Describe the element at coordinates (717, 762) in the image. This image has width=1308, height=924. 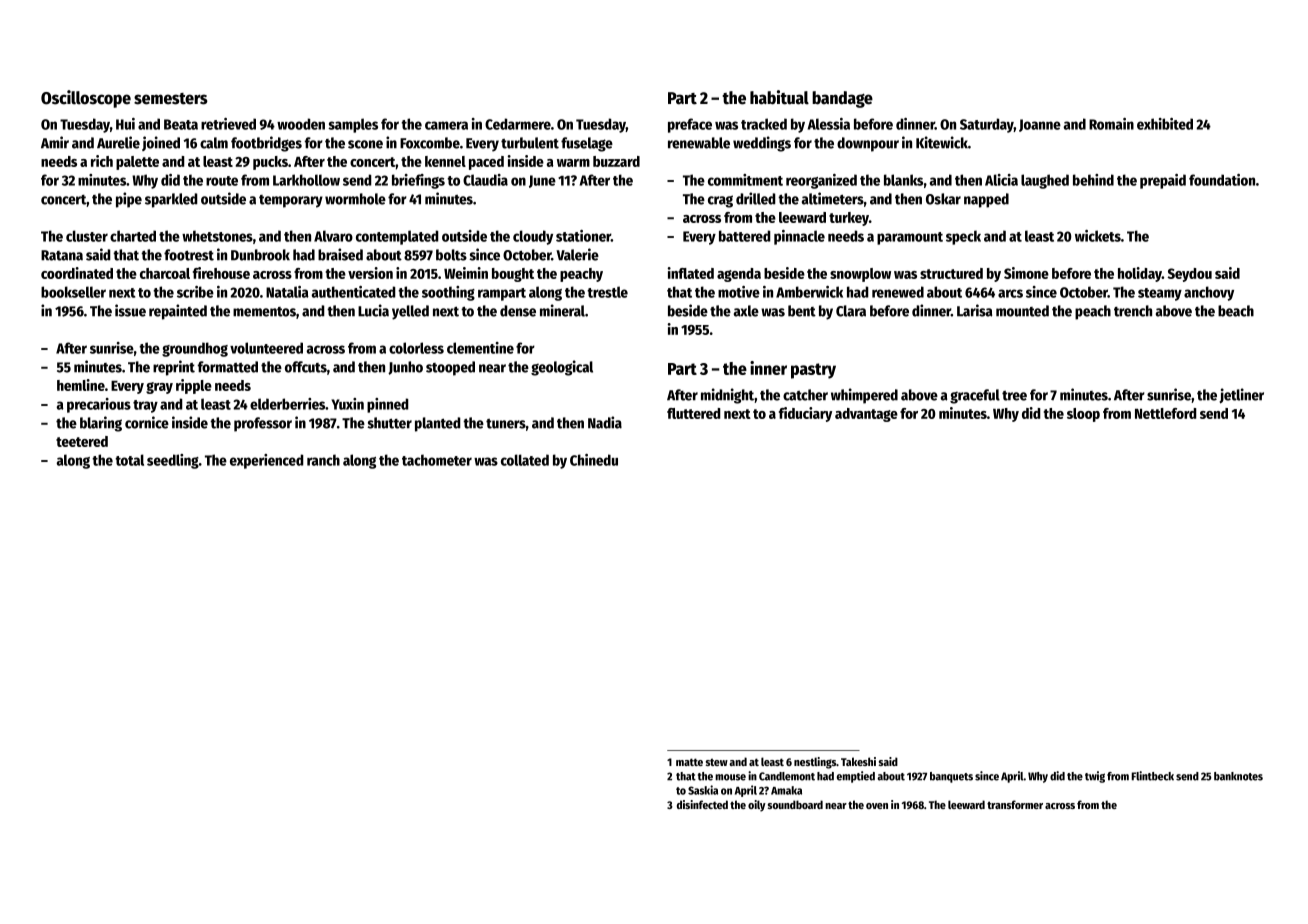
I see `stew` at that location.
